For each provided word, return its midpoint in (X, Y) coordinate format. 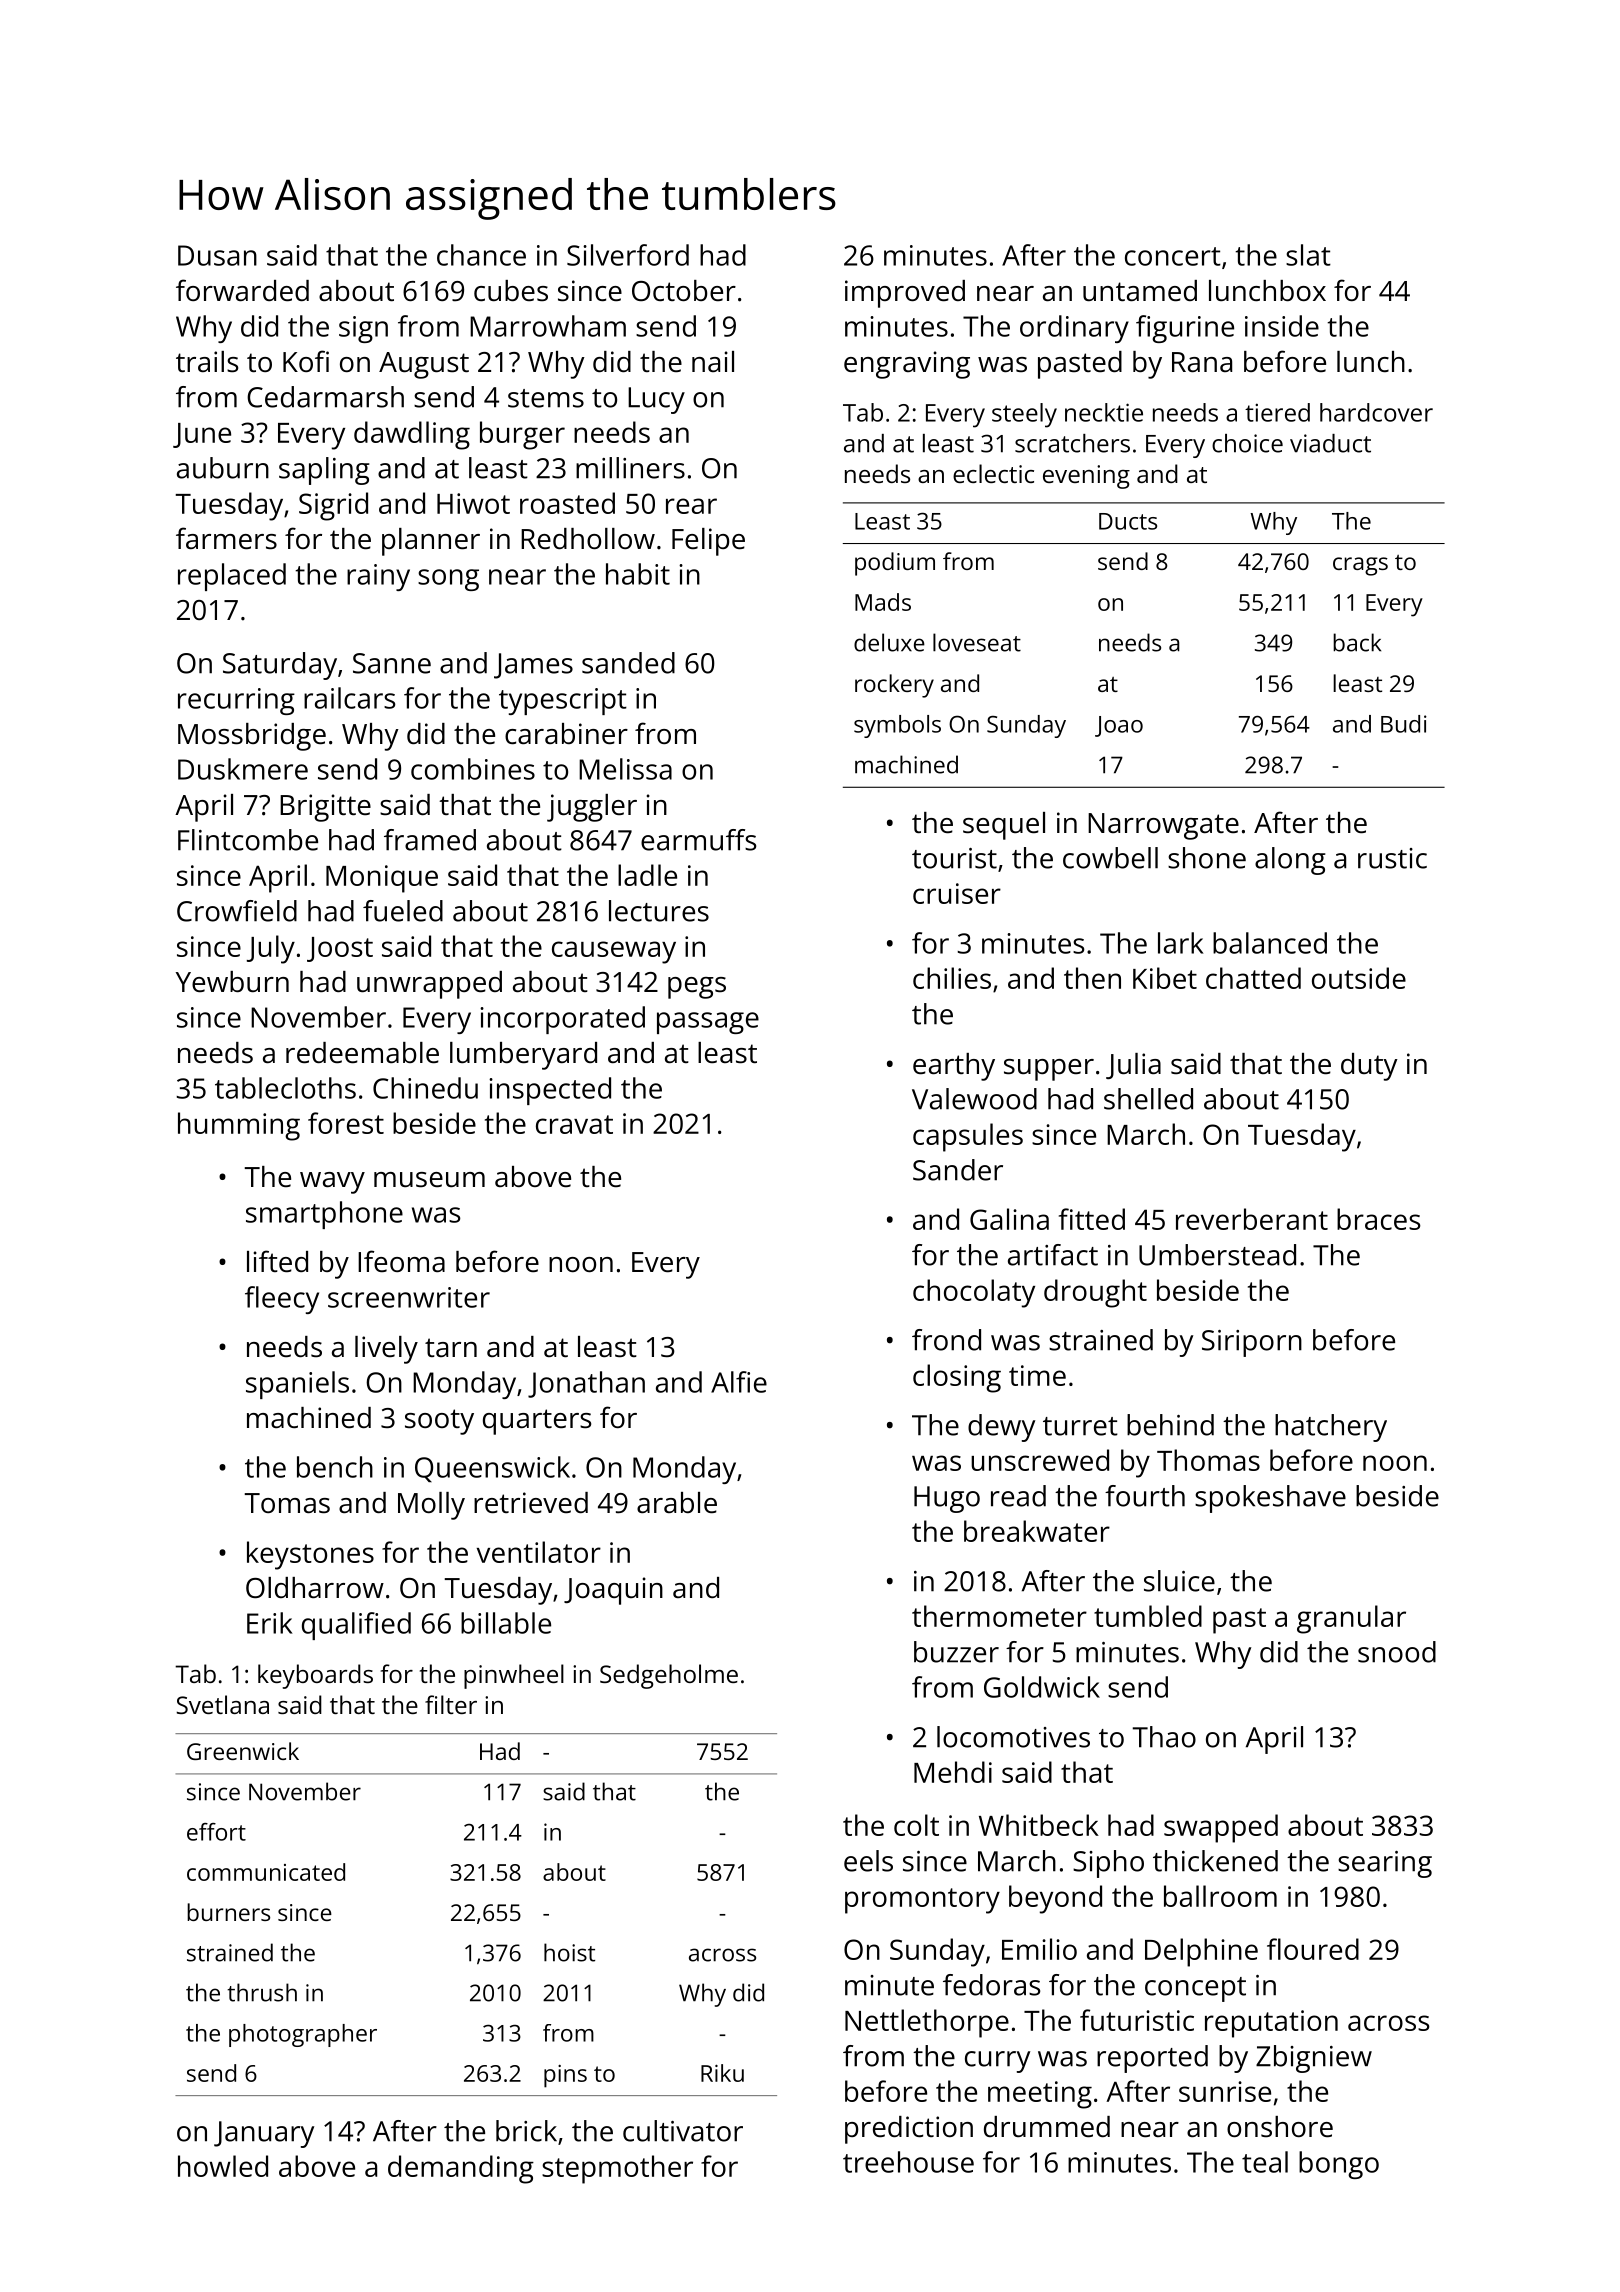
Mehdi (953, 1772)
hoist (569, 1952)
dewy (1001, 1428)
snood (1397, 1652)
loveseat (977, 642)
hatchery (1331, 1428)
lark (1180, 943)
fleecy (282, 1300)
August (424, 365)
